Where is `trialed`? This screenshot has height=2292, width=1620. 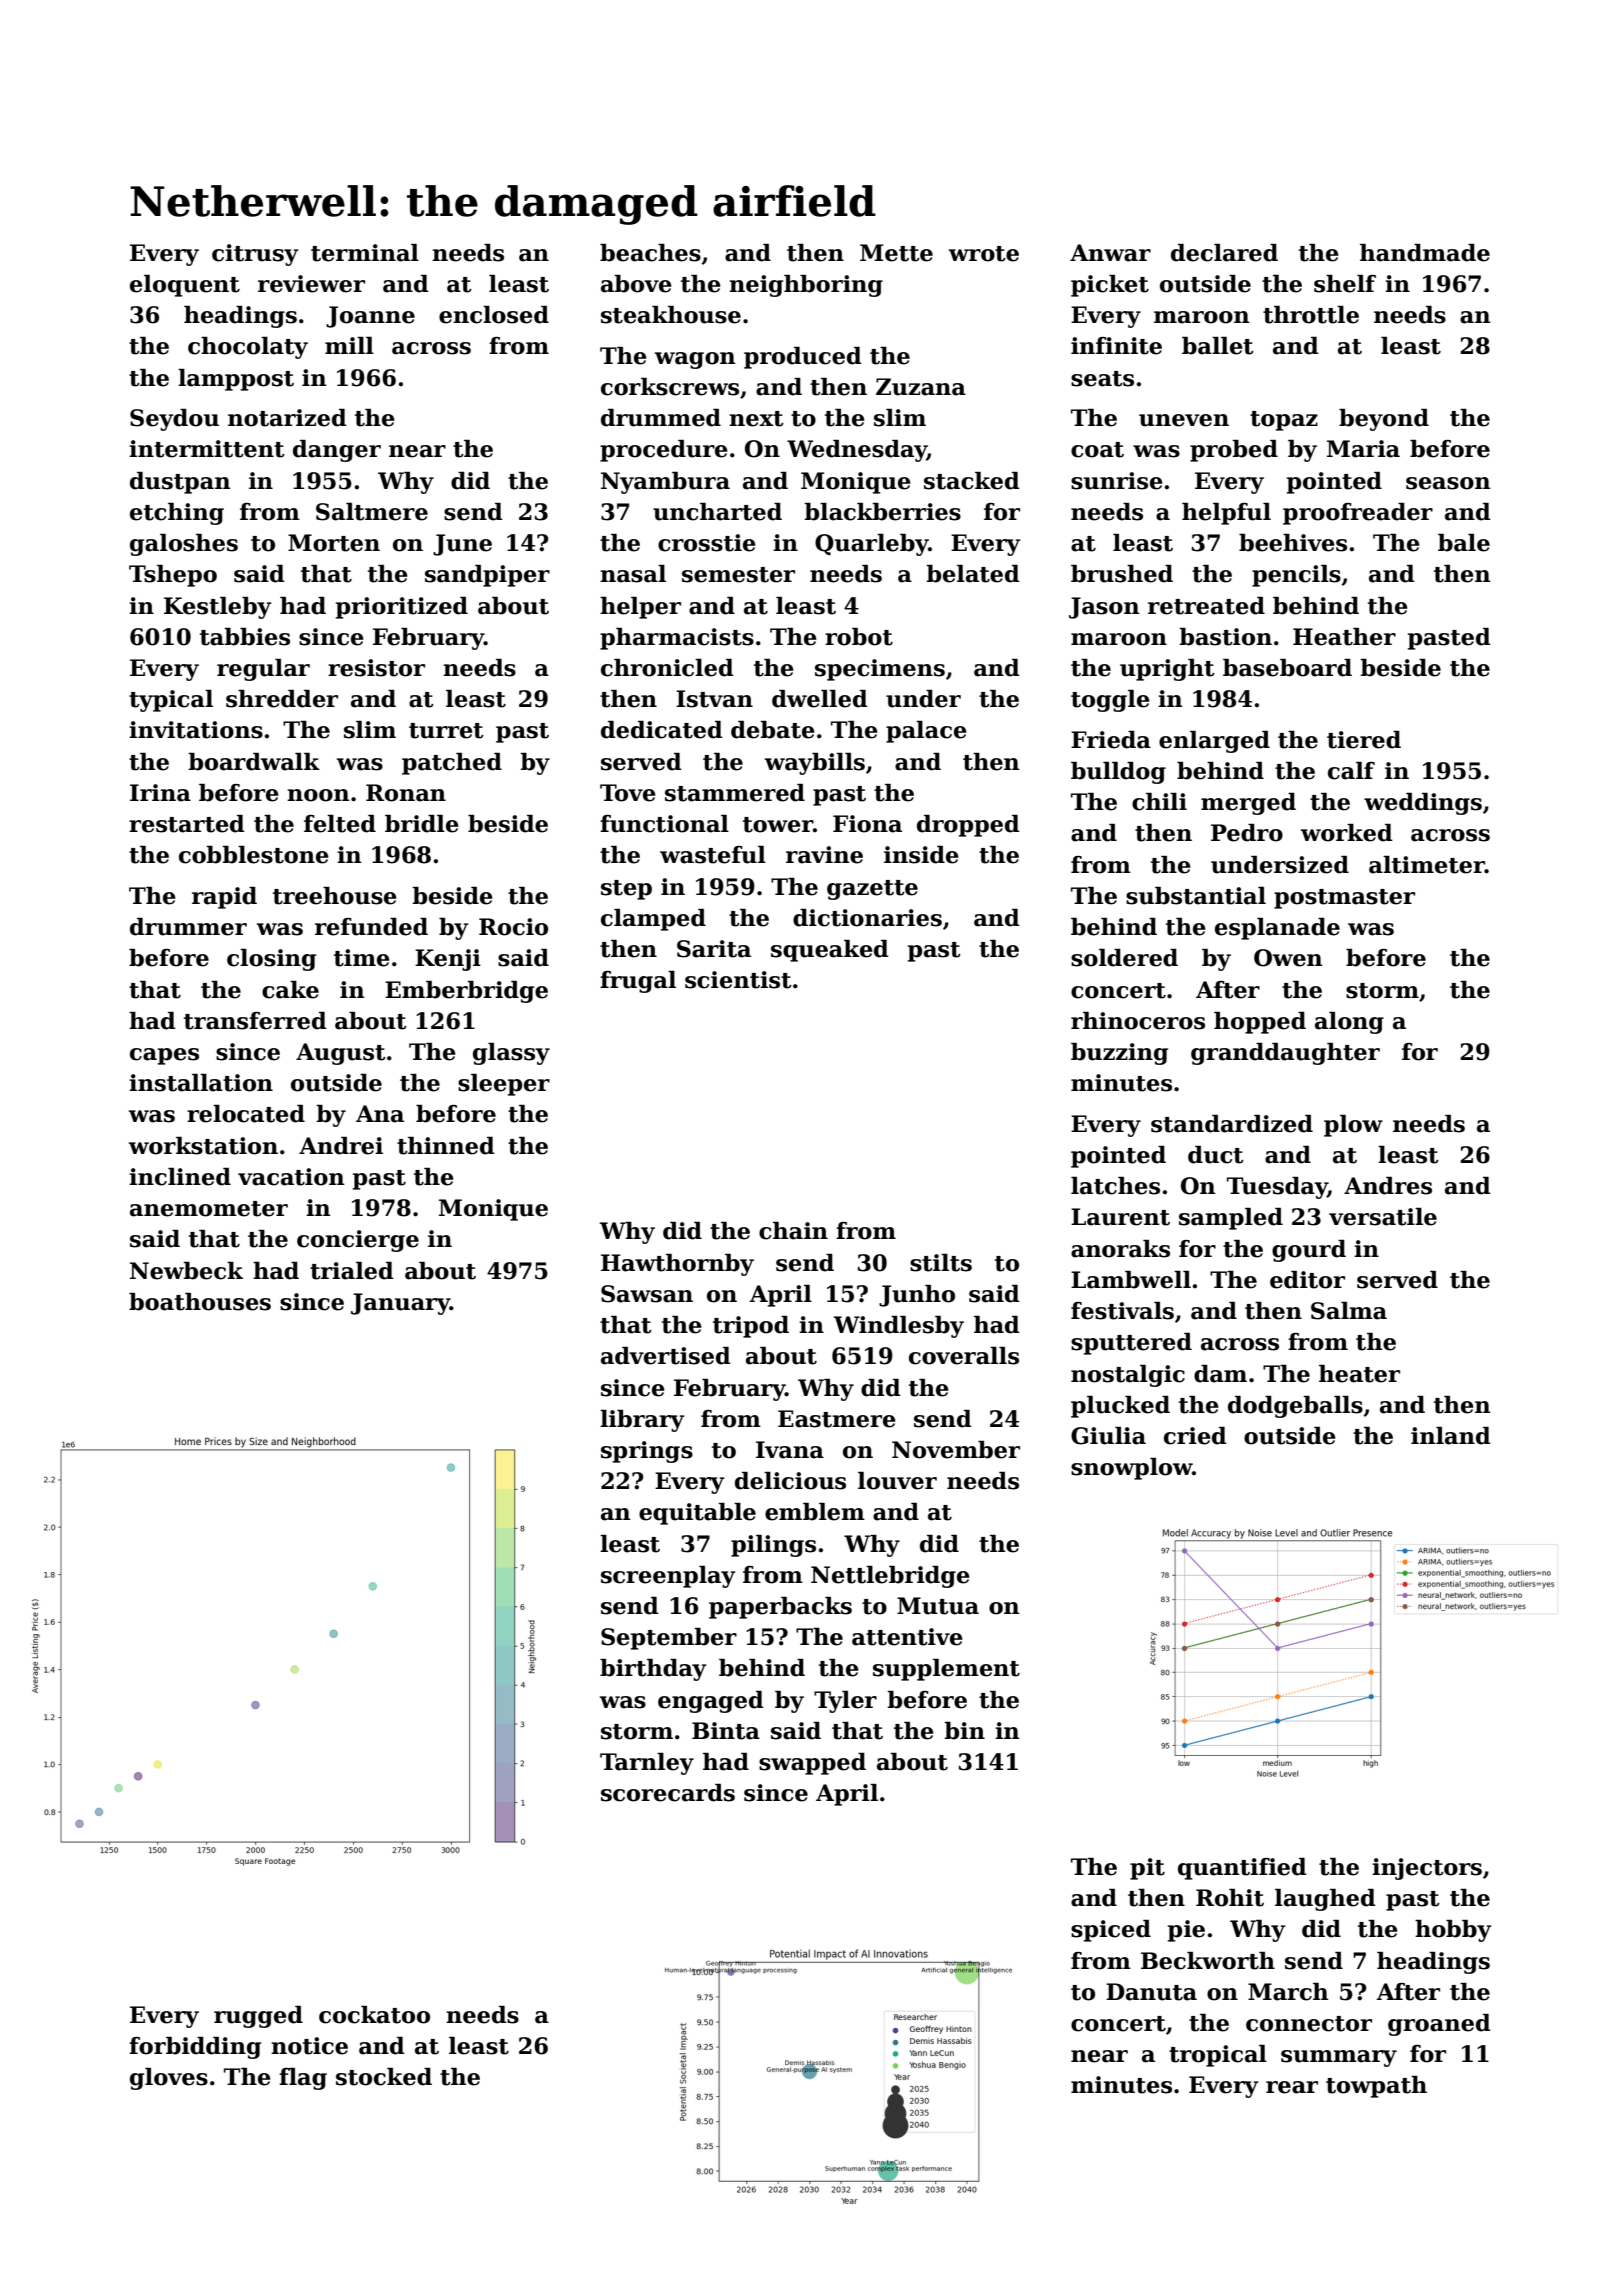 trialed is located at coordinates (352, 1271).
